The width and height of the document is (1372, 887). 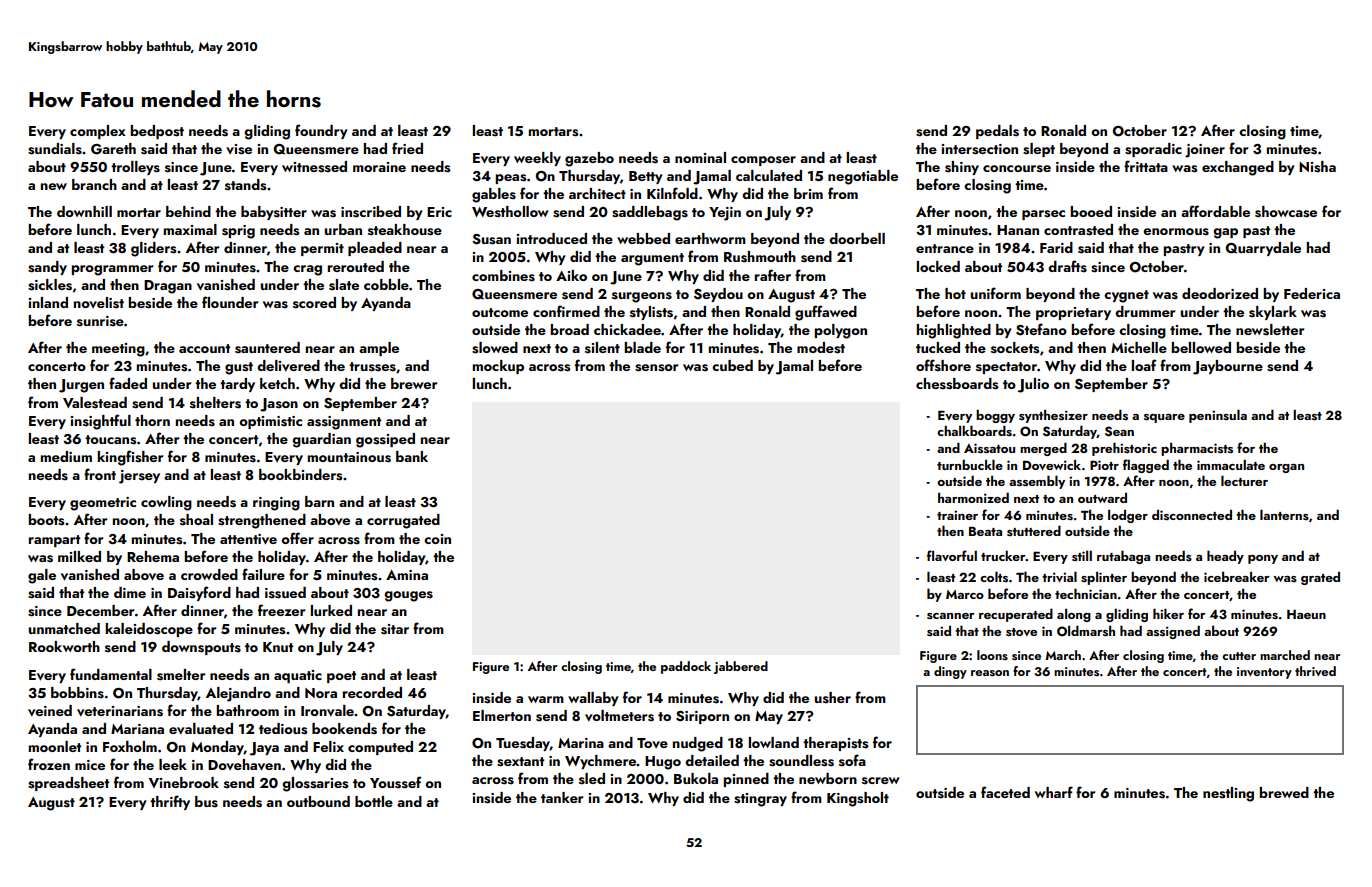 I want to click on pedals, so click(x=997, y=132).
